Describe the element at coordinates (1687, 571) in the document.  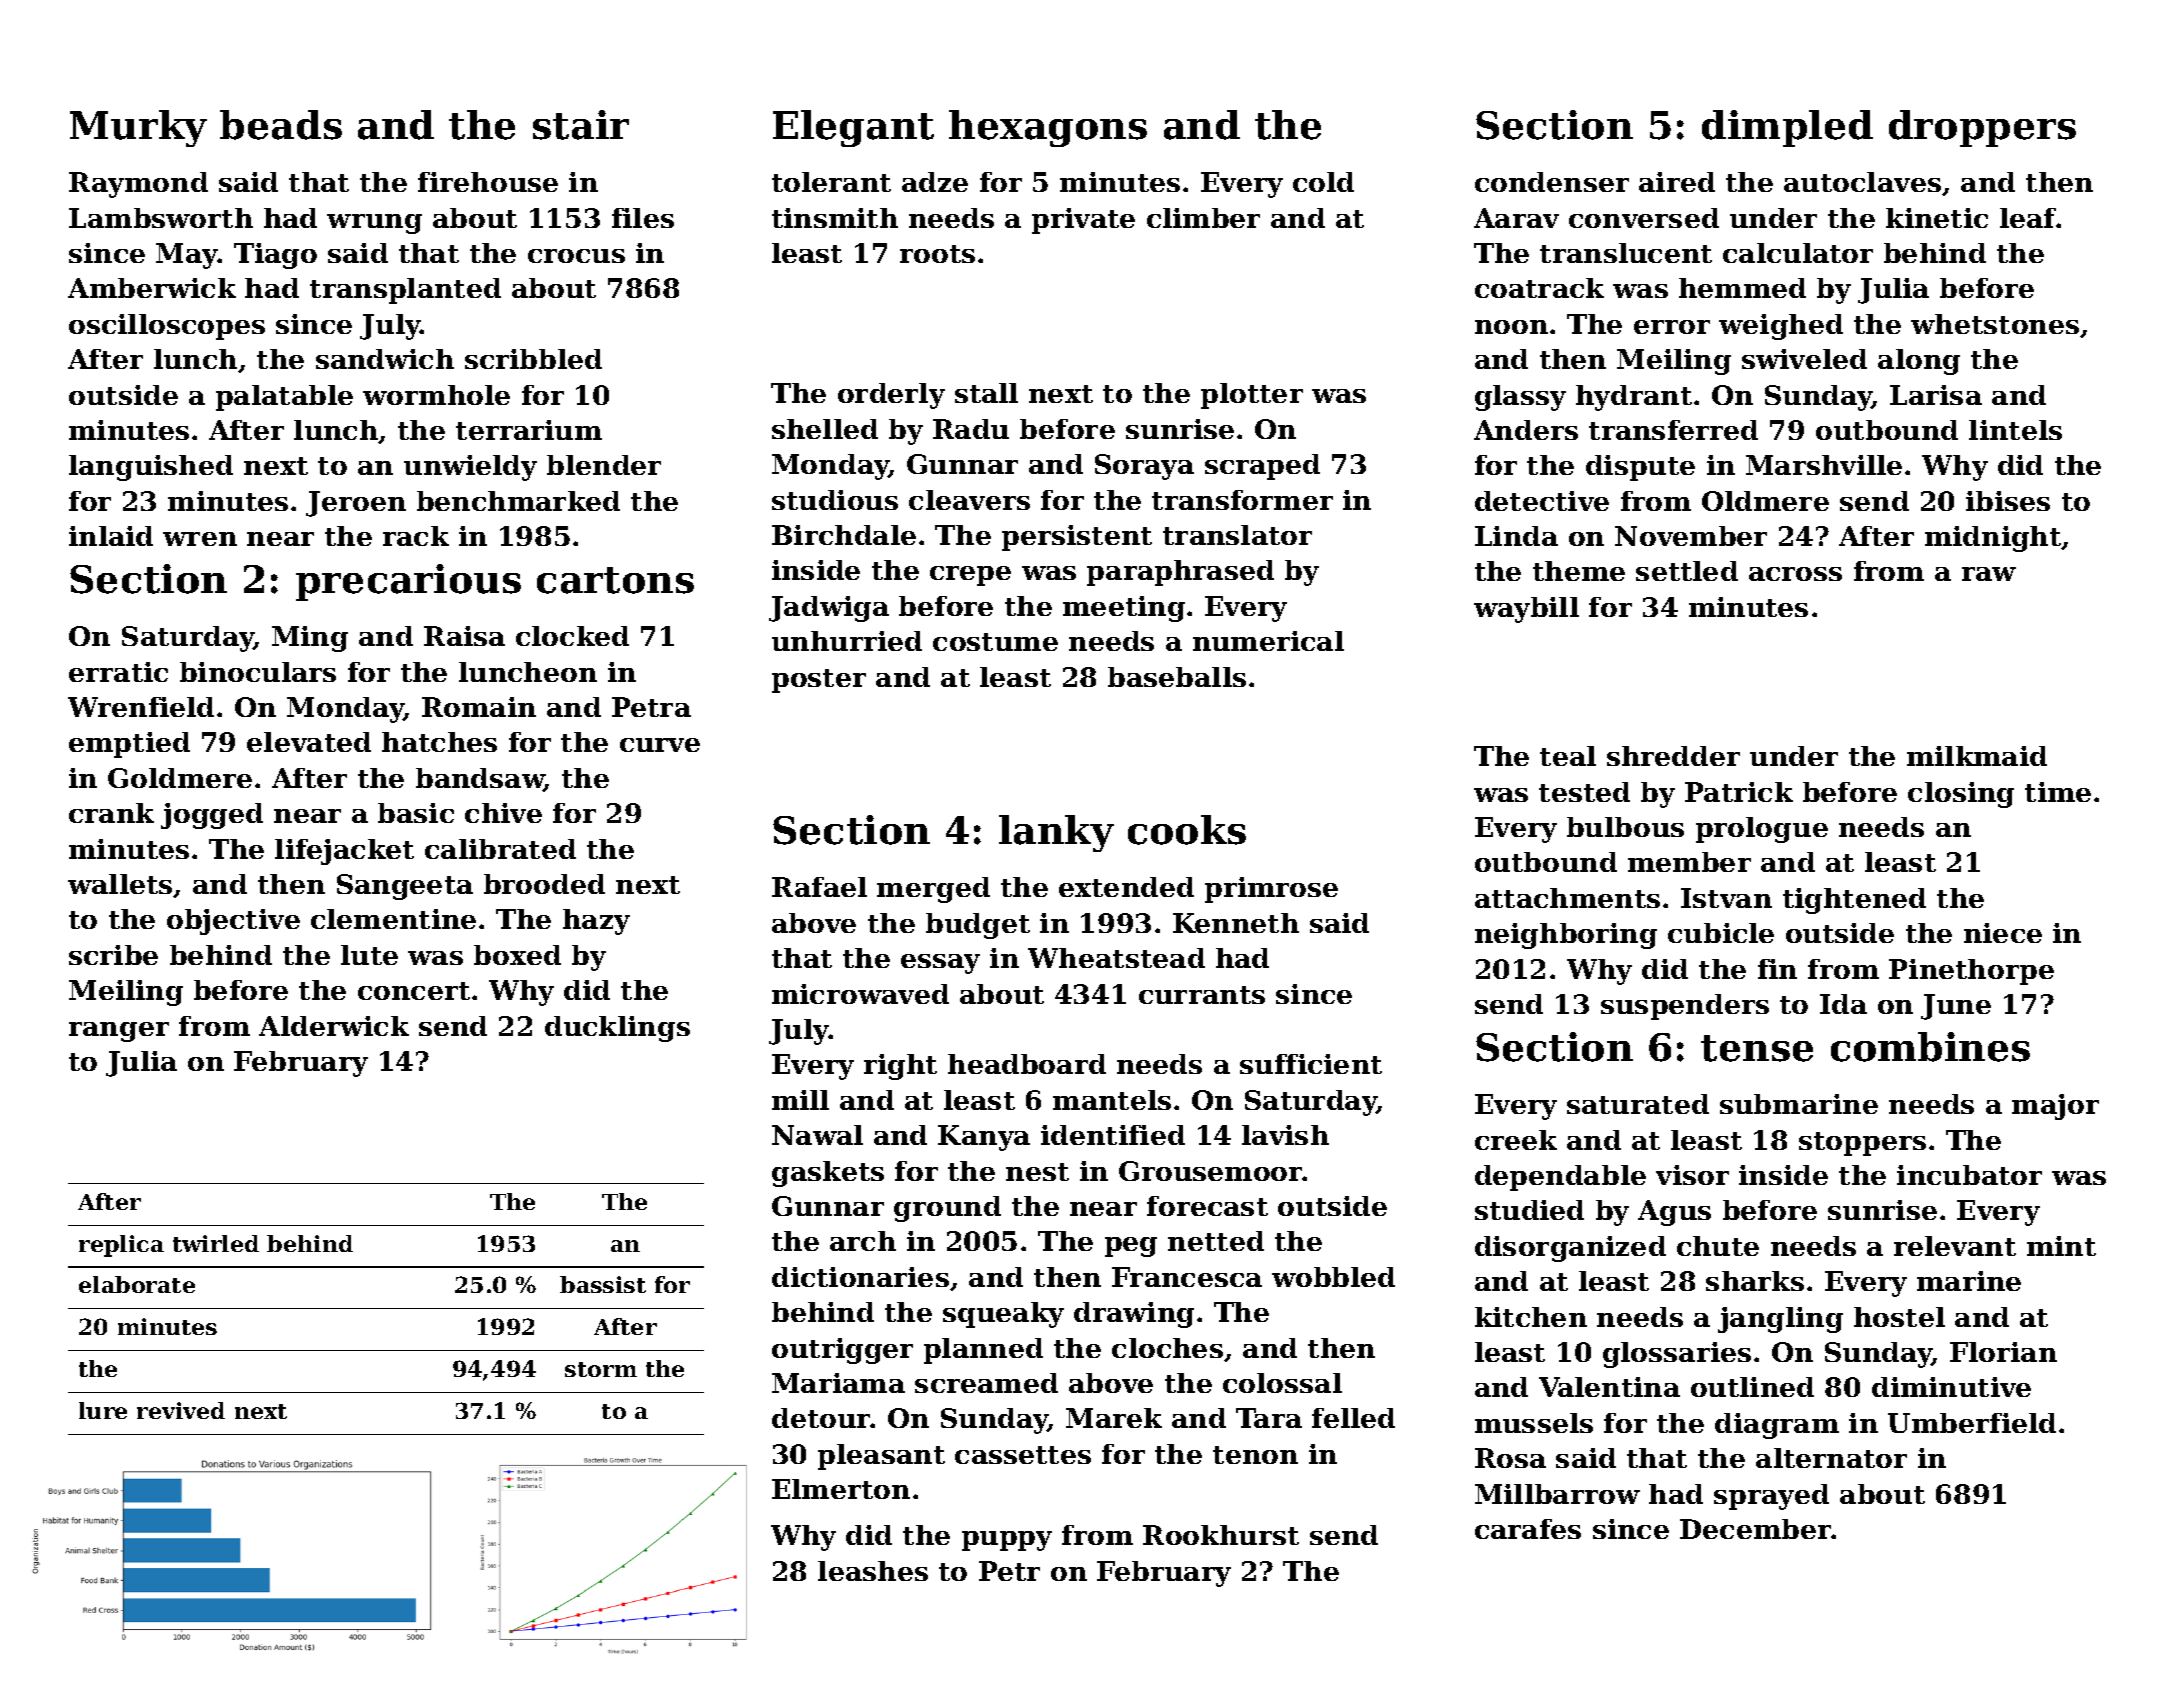
I see `settled` at that location.
